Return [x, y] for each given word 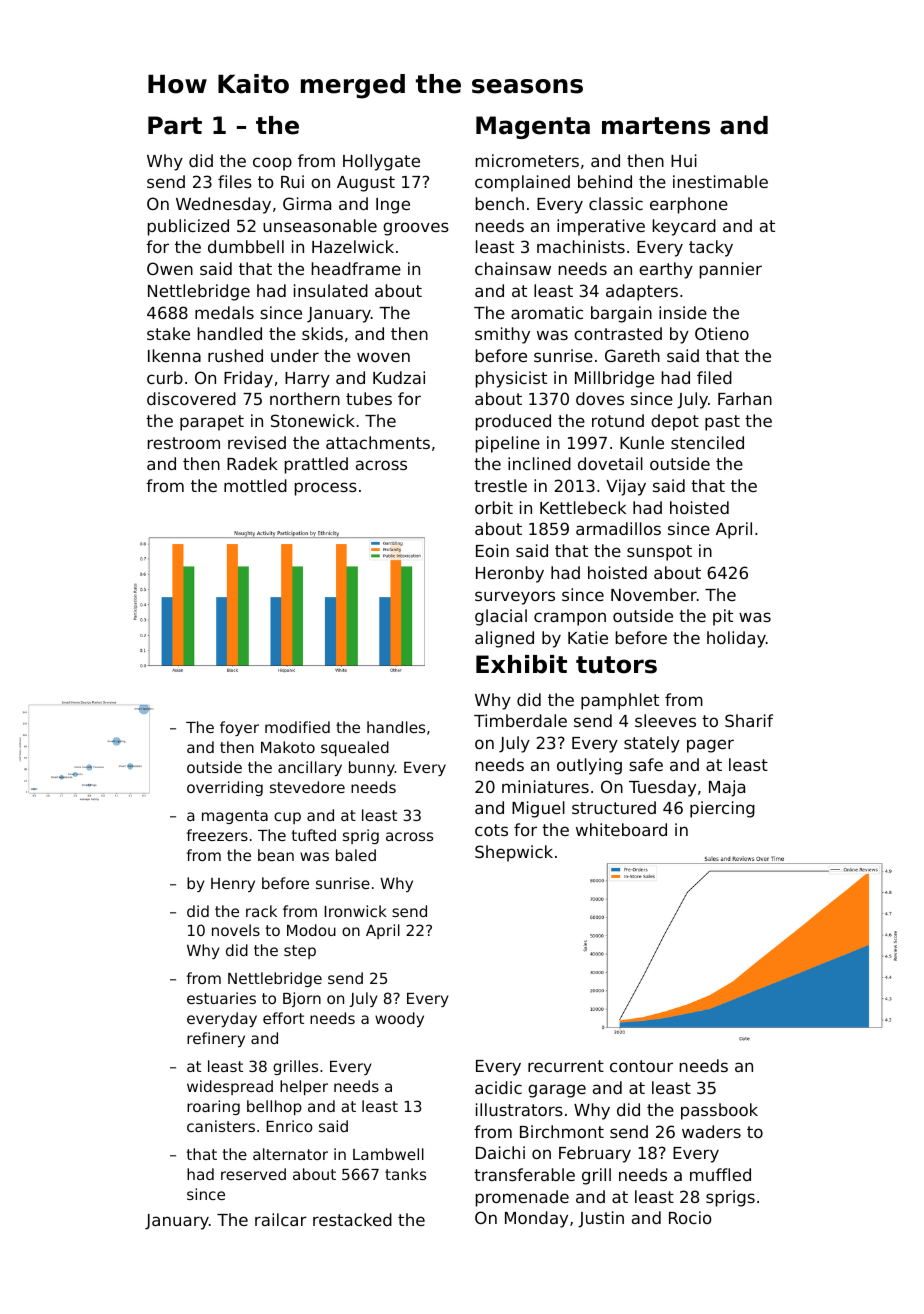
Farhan [745, 398]
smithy [502, 335]
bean [276, 855]
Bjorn [302, 999]
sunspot [659, 553]
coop [272, 164]
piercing [722, 809]
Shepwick [514, 853]
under [295, 355]
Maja [727, 788]
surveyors [515, 598]
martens [656, 126]
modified [297, 727]
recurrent [566, 1066]
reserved [253, 1174]
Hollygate [381, 162]
